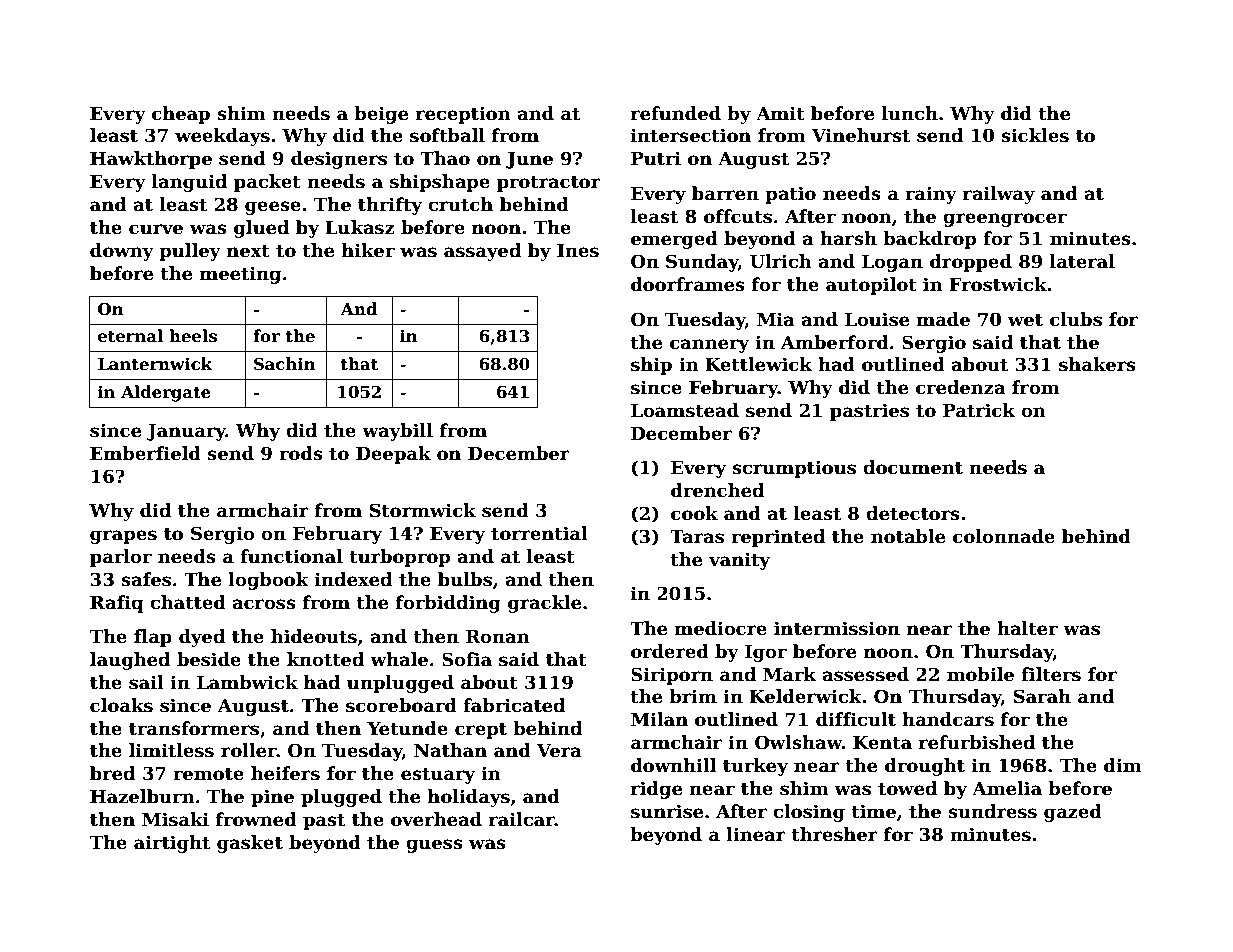 This screenshot has width=1233, height=952. I want to click on sail, so click(146, 682).
